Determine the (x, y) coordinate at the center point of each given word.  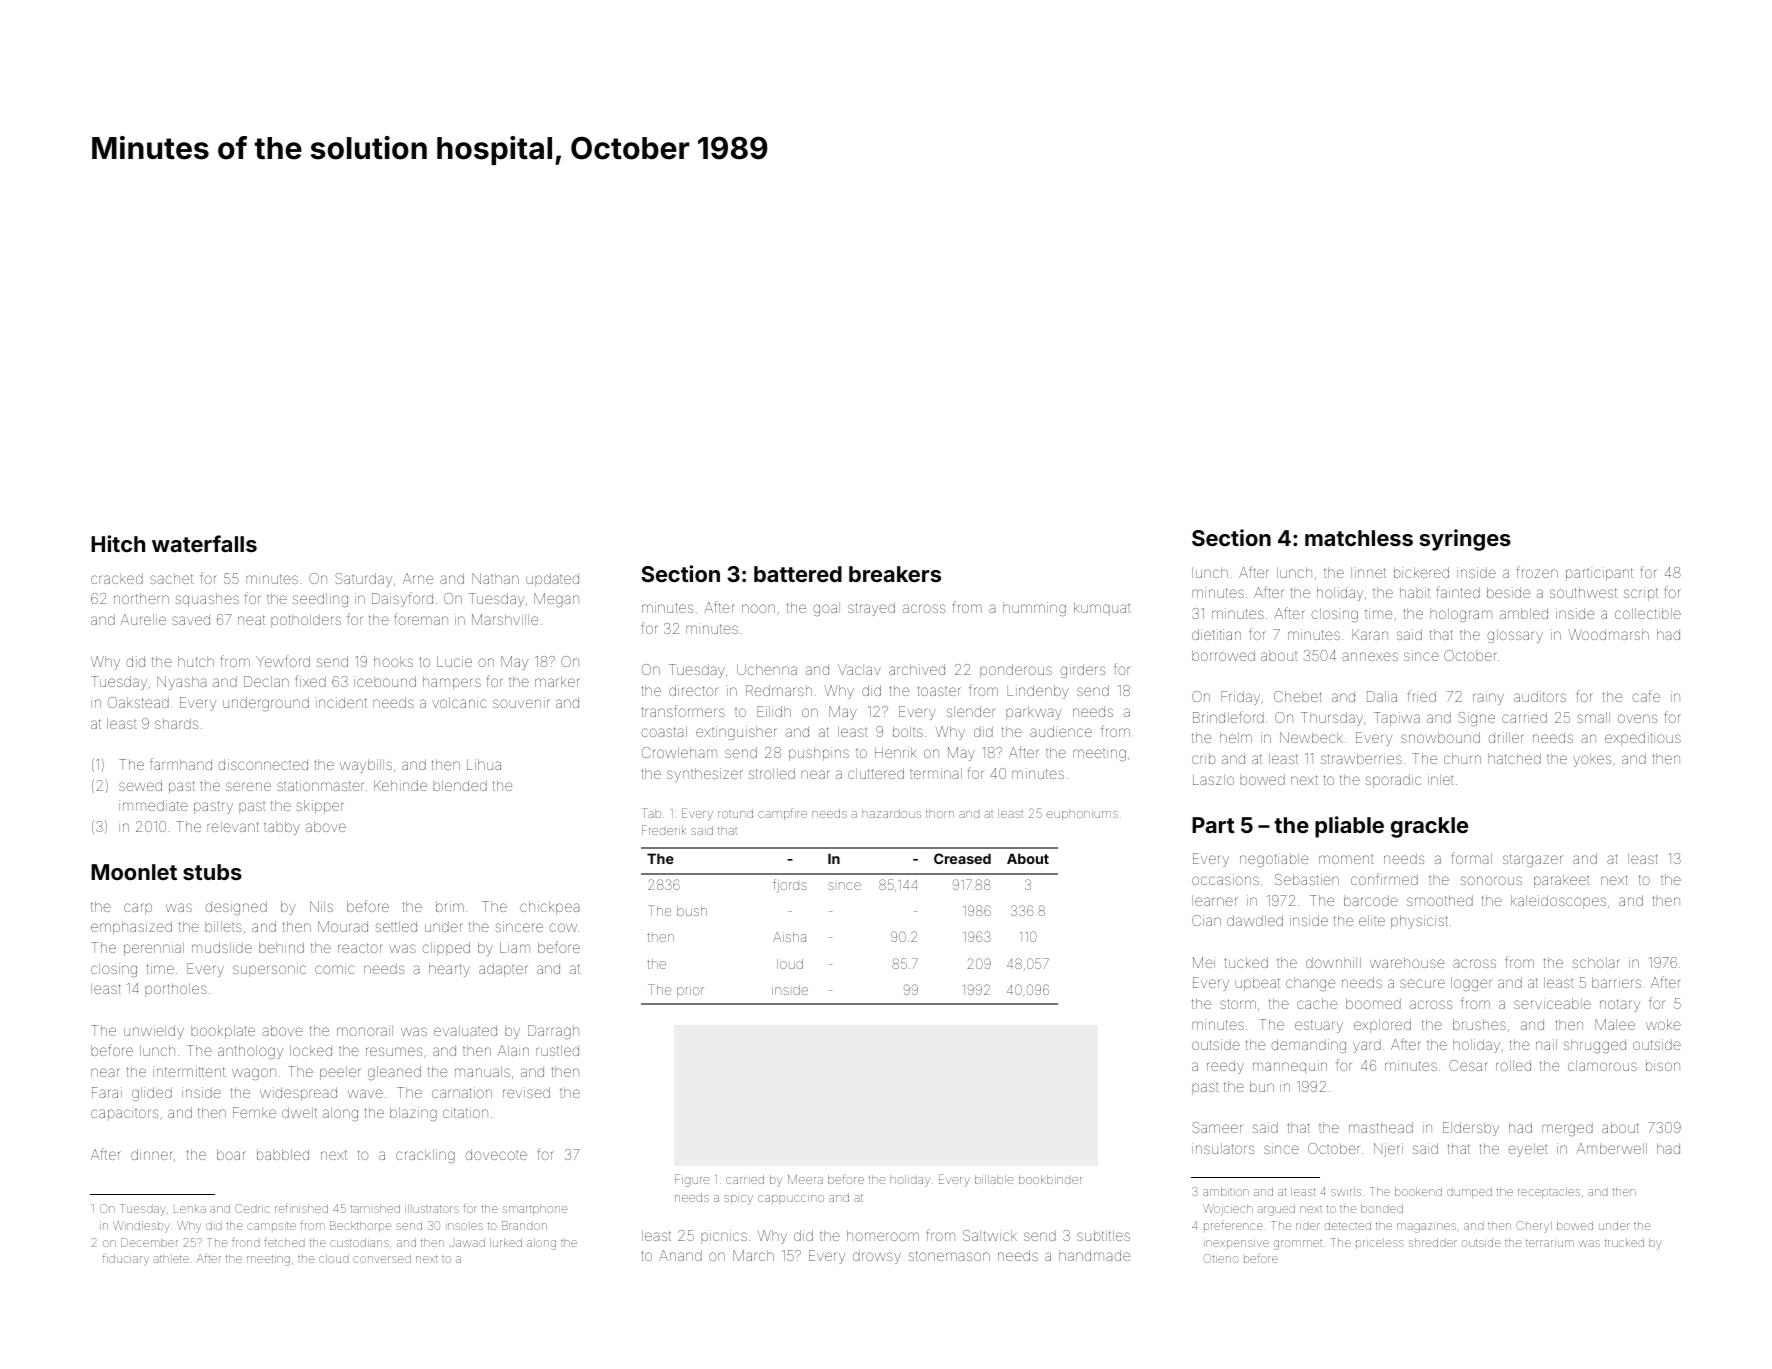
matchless (1359, 538)
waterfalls (204, 543)
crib (1204, 758)
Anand (680, 1255)
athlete (171, 1258)
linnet (1368, 572)
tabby (282, 828)
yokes (1592, 760)
